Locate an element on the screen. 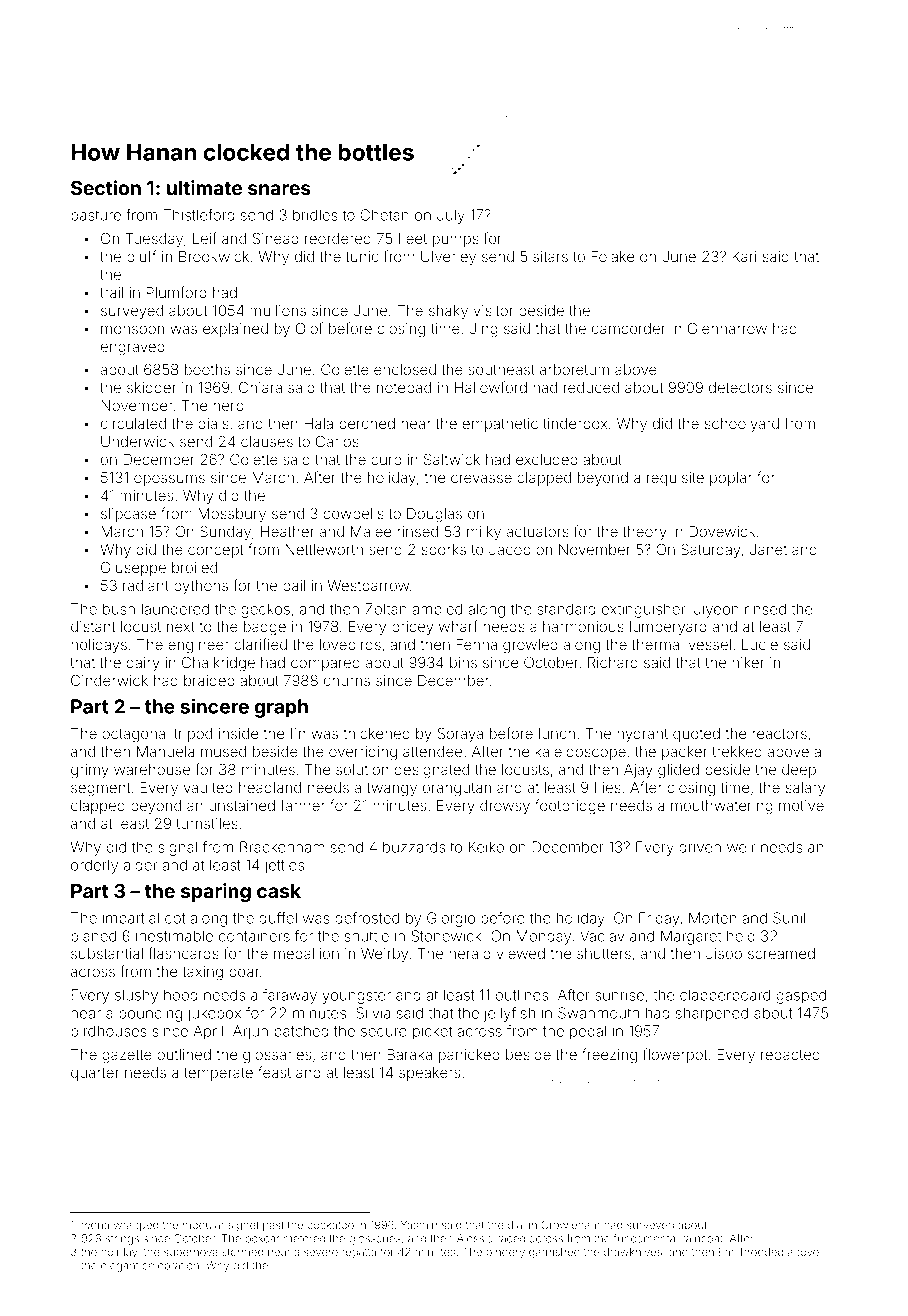 This screenshot has width=908, height=1316. slipcase is located at coordinates (128, 515).
